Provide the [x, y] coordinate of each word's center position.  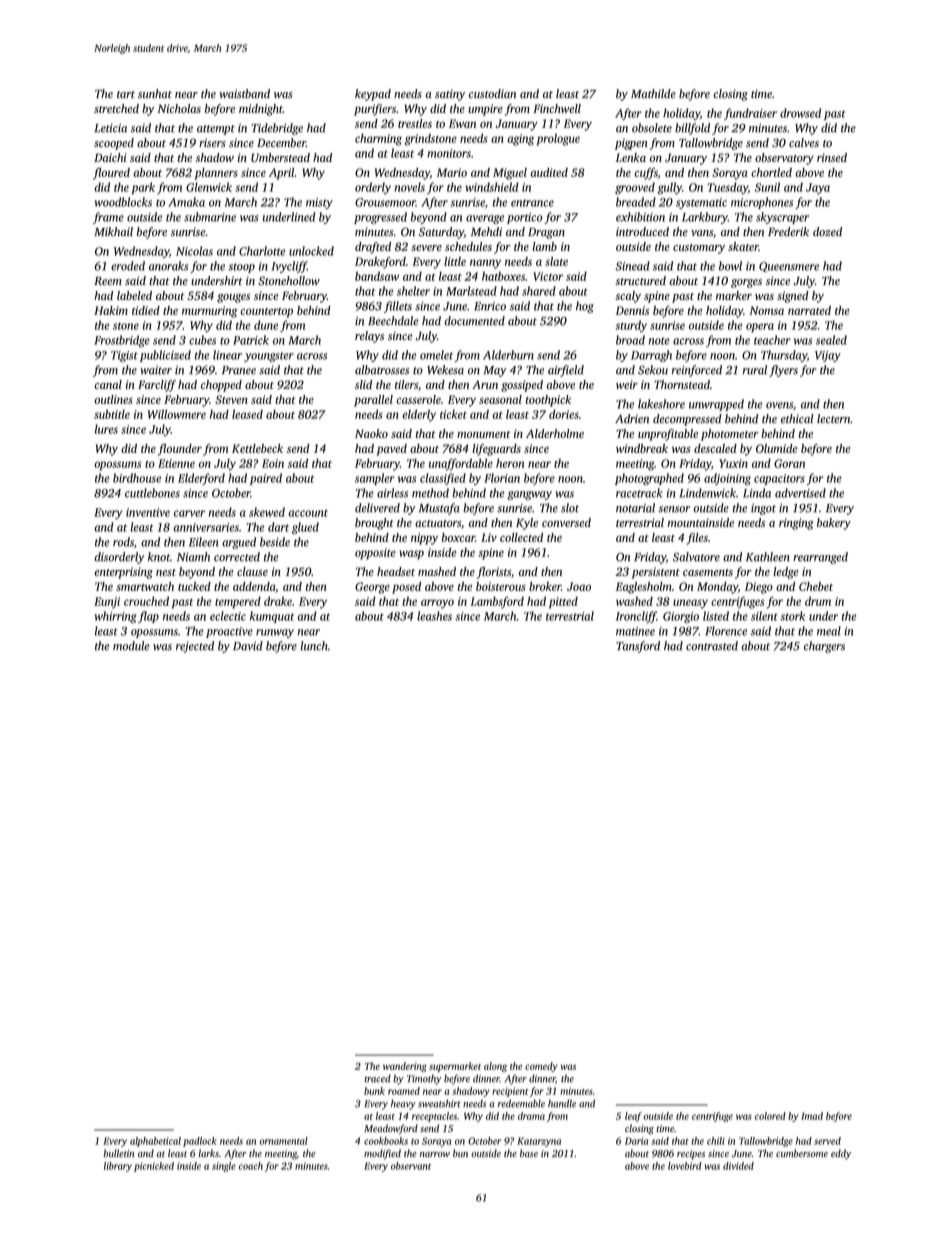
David [248, 646]
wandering [405, 1067]
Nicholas [179, 108]
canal [108, 384]
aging [520, 140]
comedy [541, 1067]
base [529, 1153]
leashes [434, 616]
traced [377, 1078]
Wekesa [445, 370]
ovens [779, 405]
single [224, 1167]
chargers [824, 647]
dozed [827, 231]
